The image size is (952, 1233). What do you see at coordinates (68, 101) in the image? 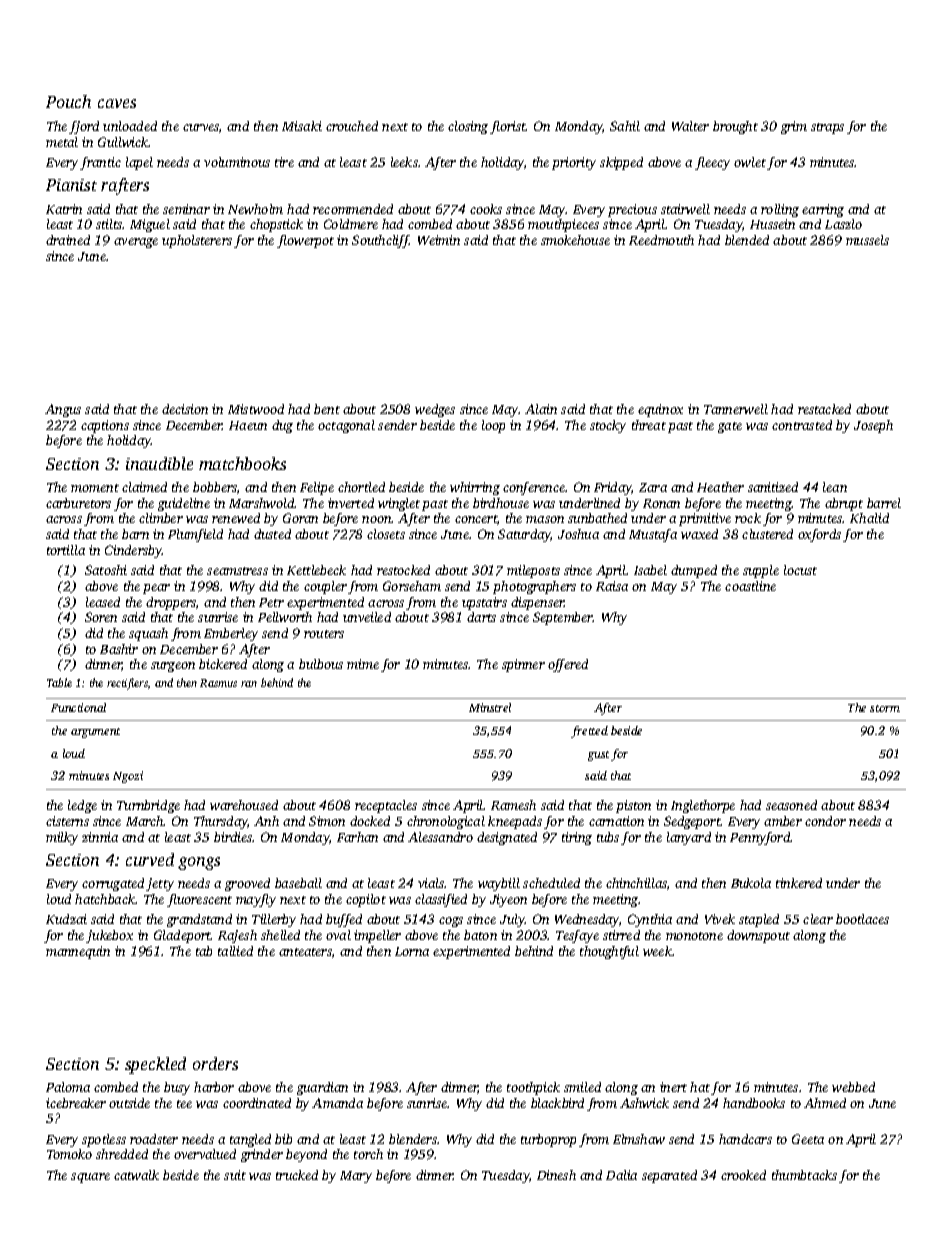
I see `Pouch` at bounding box center [68, 101].
